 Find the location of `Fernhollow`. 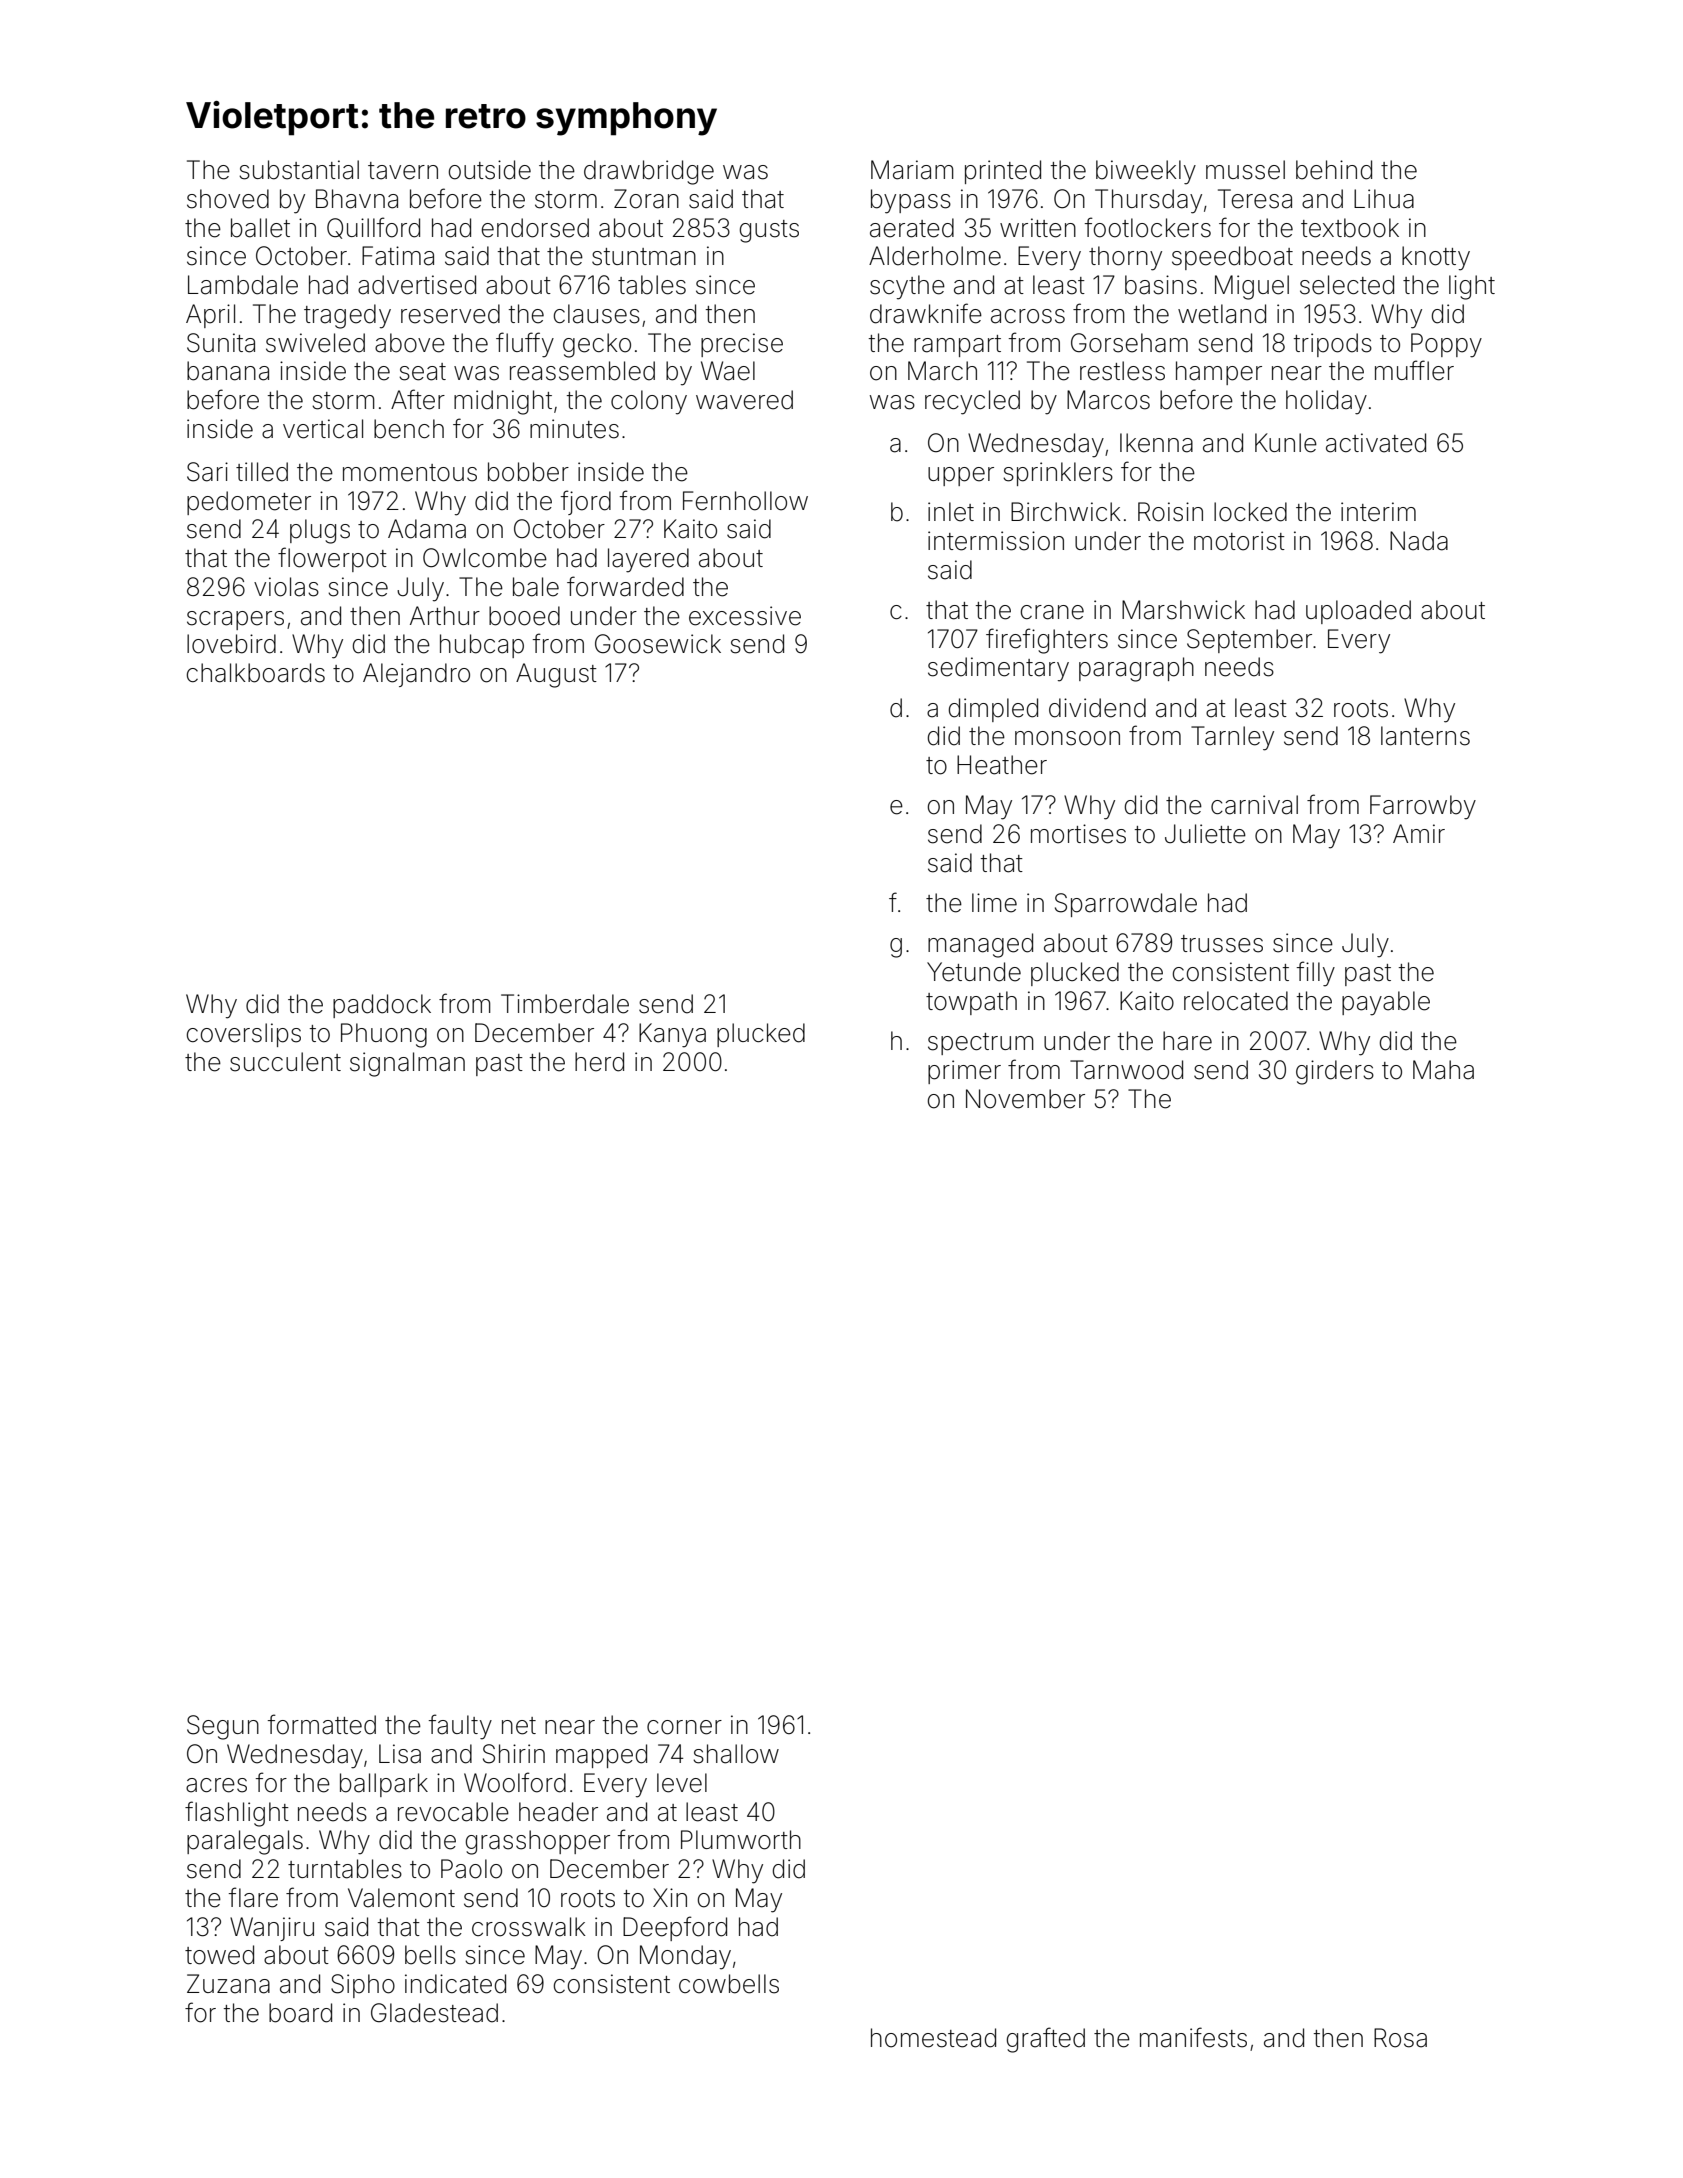

Fernhollow is located at coordinates (745, 501).
